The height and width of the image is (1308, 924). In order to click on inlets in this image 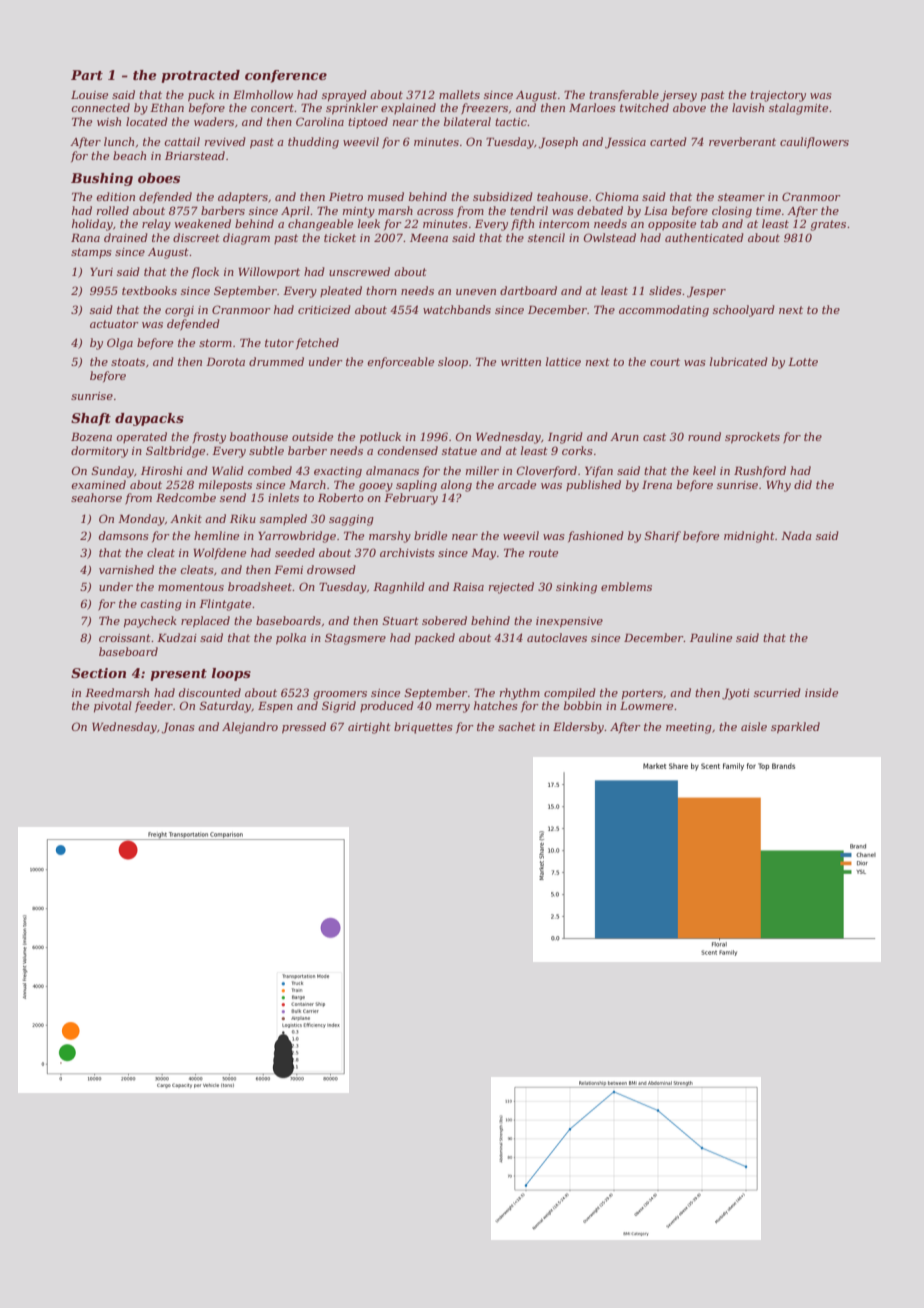, I will do `click(283, 497)`.
